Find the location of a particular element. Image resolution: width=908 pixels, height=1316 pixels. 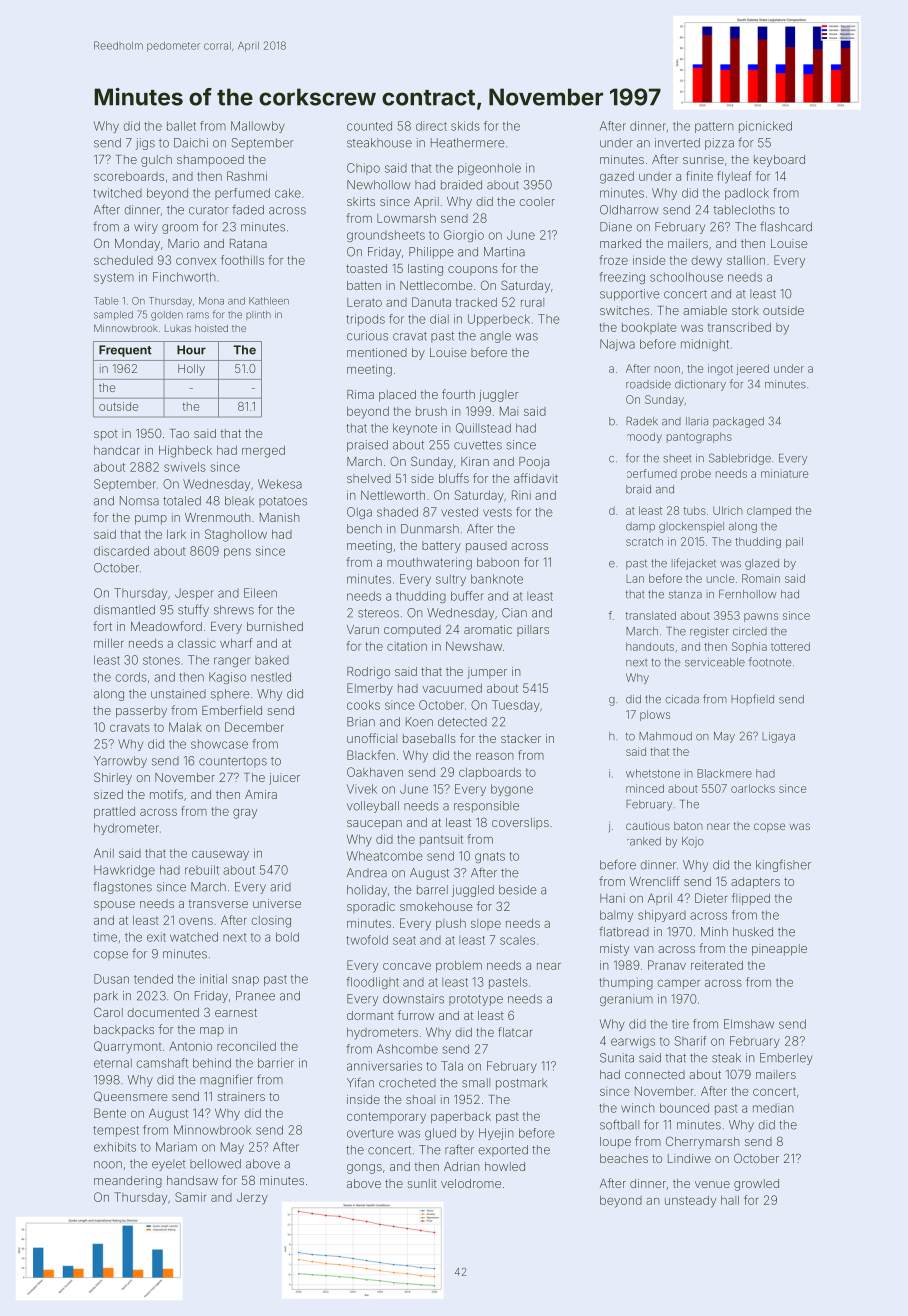

ballet is located at coordinates (181, 126).
